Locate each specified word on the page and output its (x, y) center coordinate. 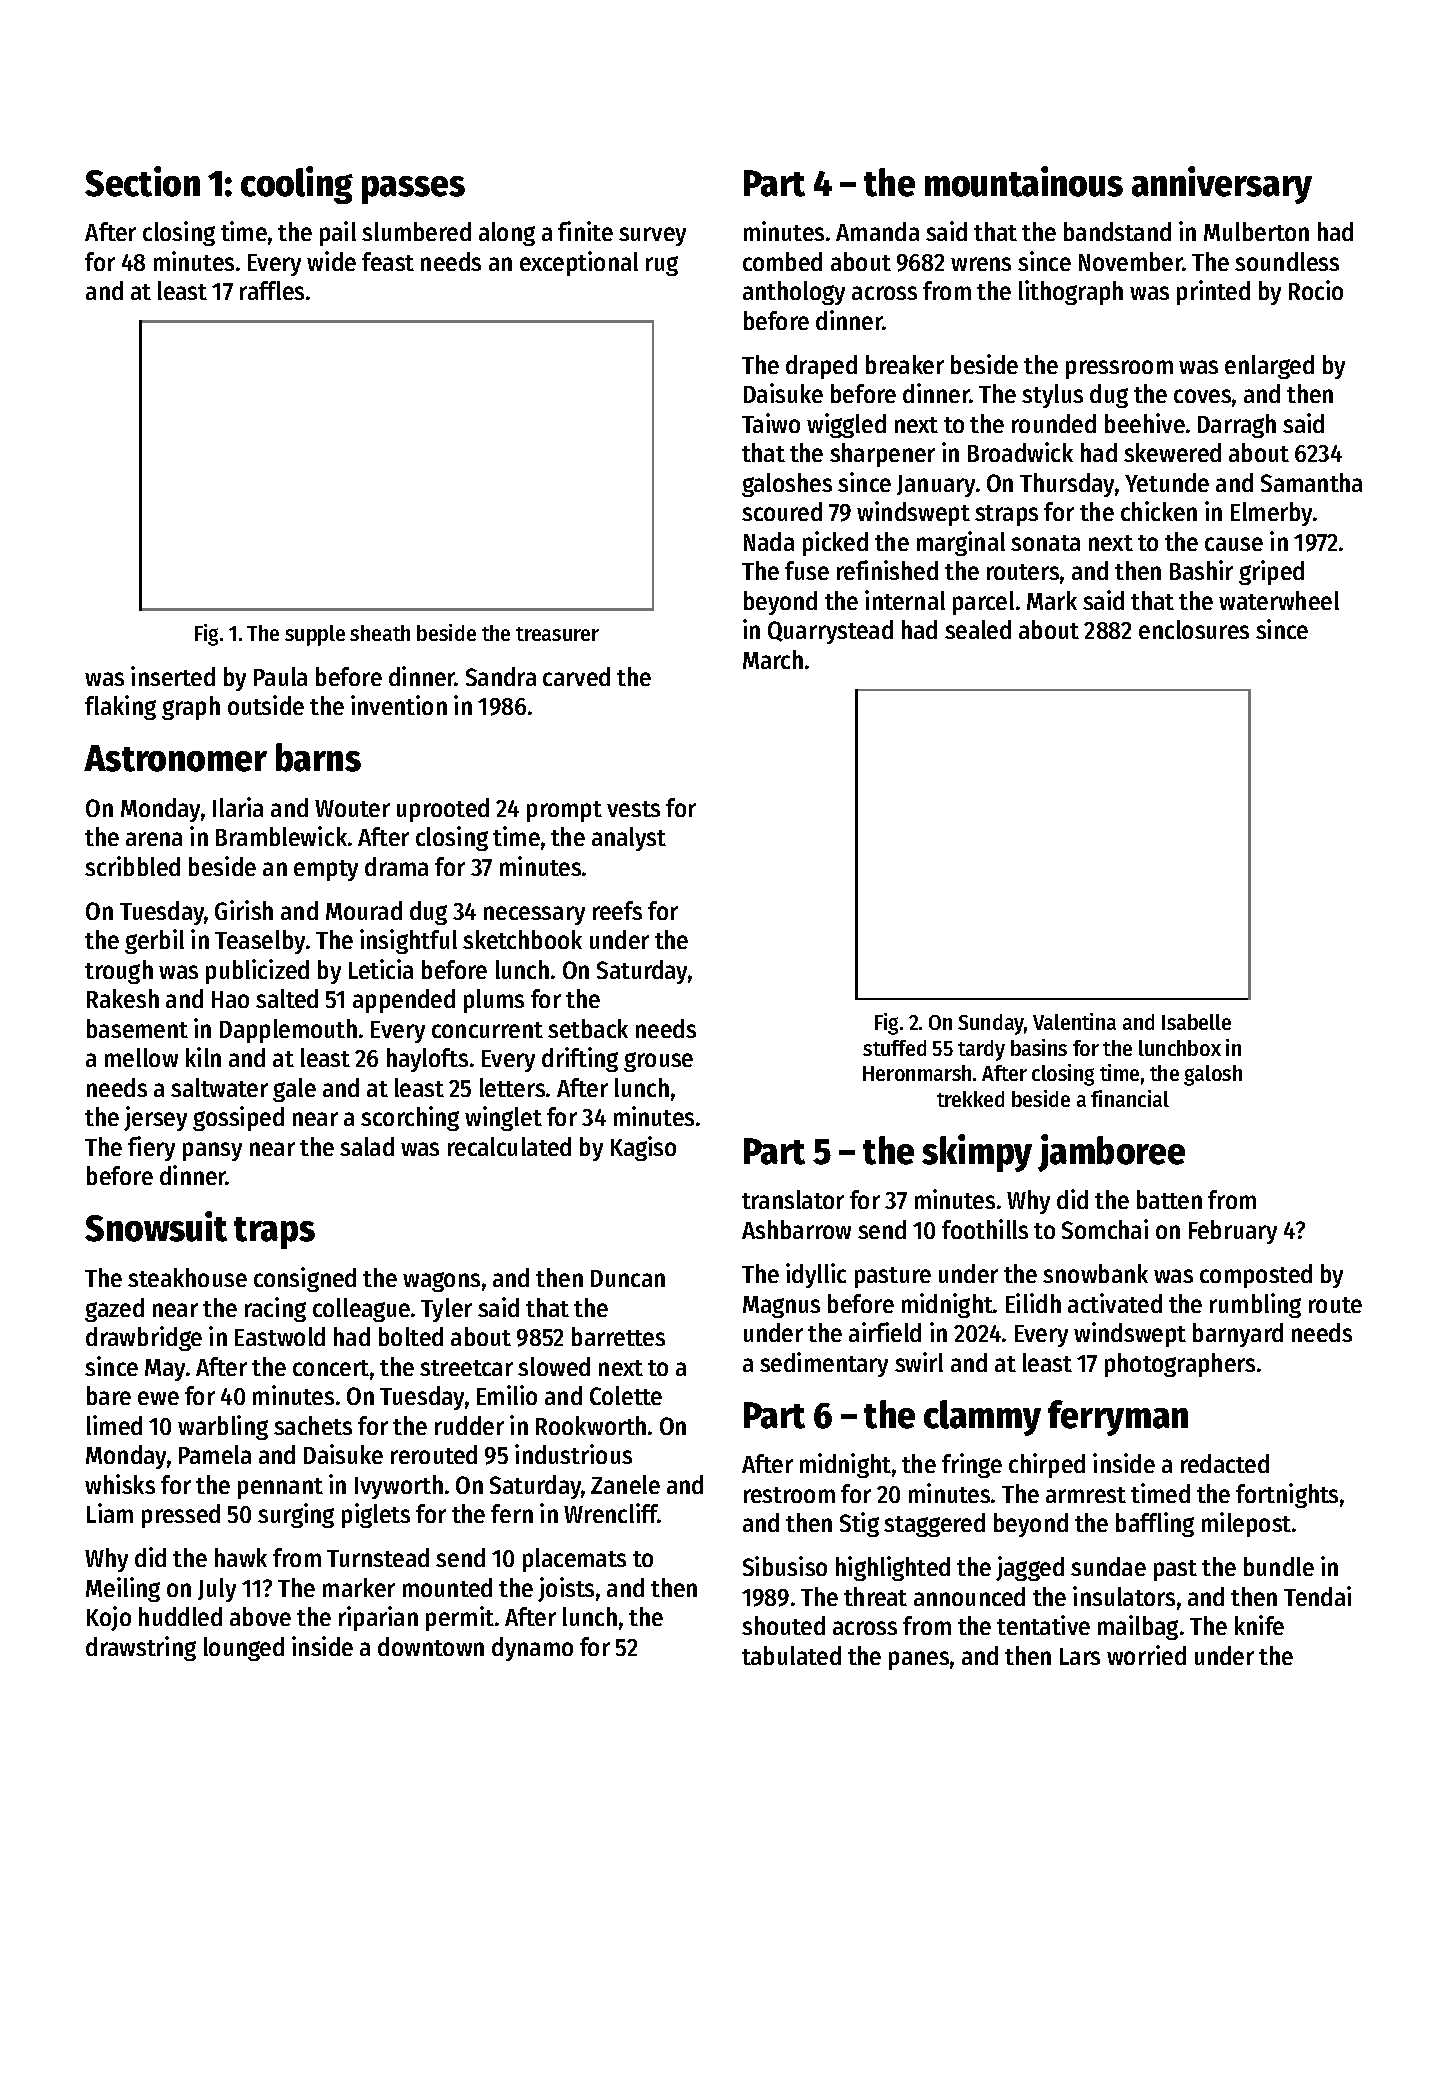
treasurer (557, 634)
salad (367, 1146)
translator (793, 1199)
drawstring (141, 1648)
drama (396, 866)
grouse (658, 1062)
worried (1146, 1655)
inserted (173, 676)
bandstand (1117, 231)
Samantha (1311, 482)
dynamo (532, 1649)
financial (1130, 1098)
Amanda (877, 231)
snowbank (1095, 1273)
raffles (272, 290)
